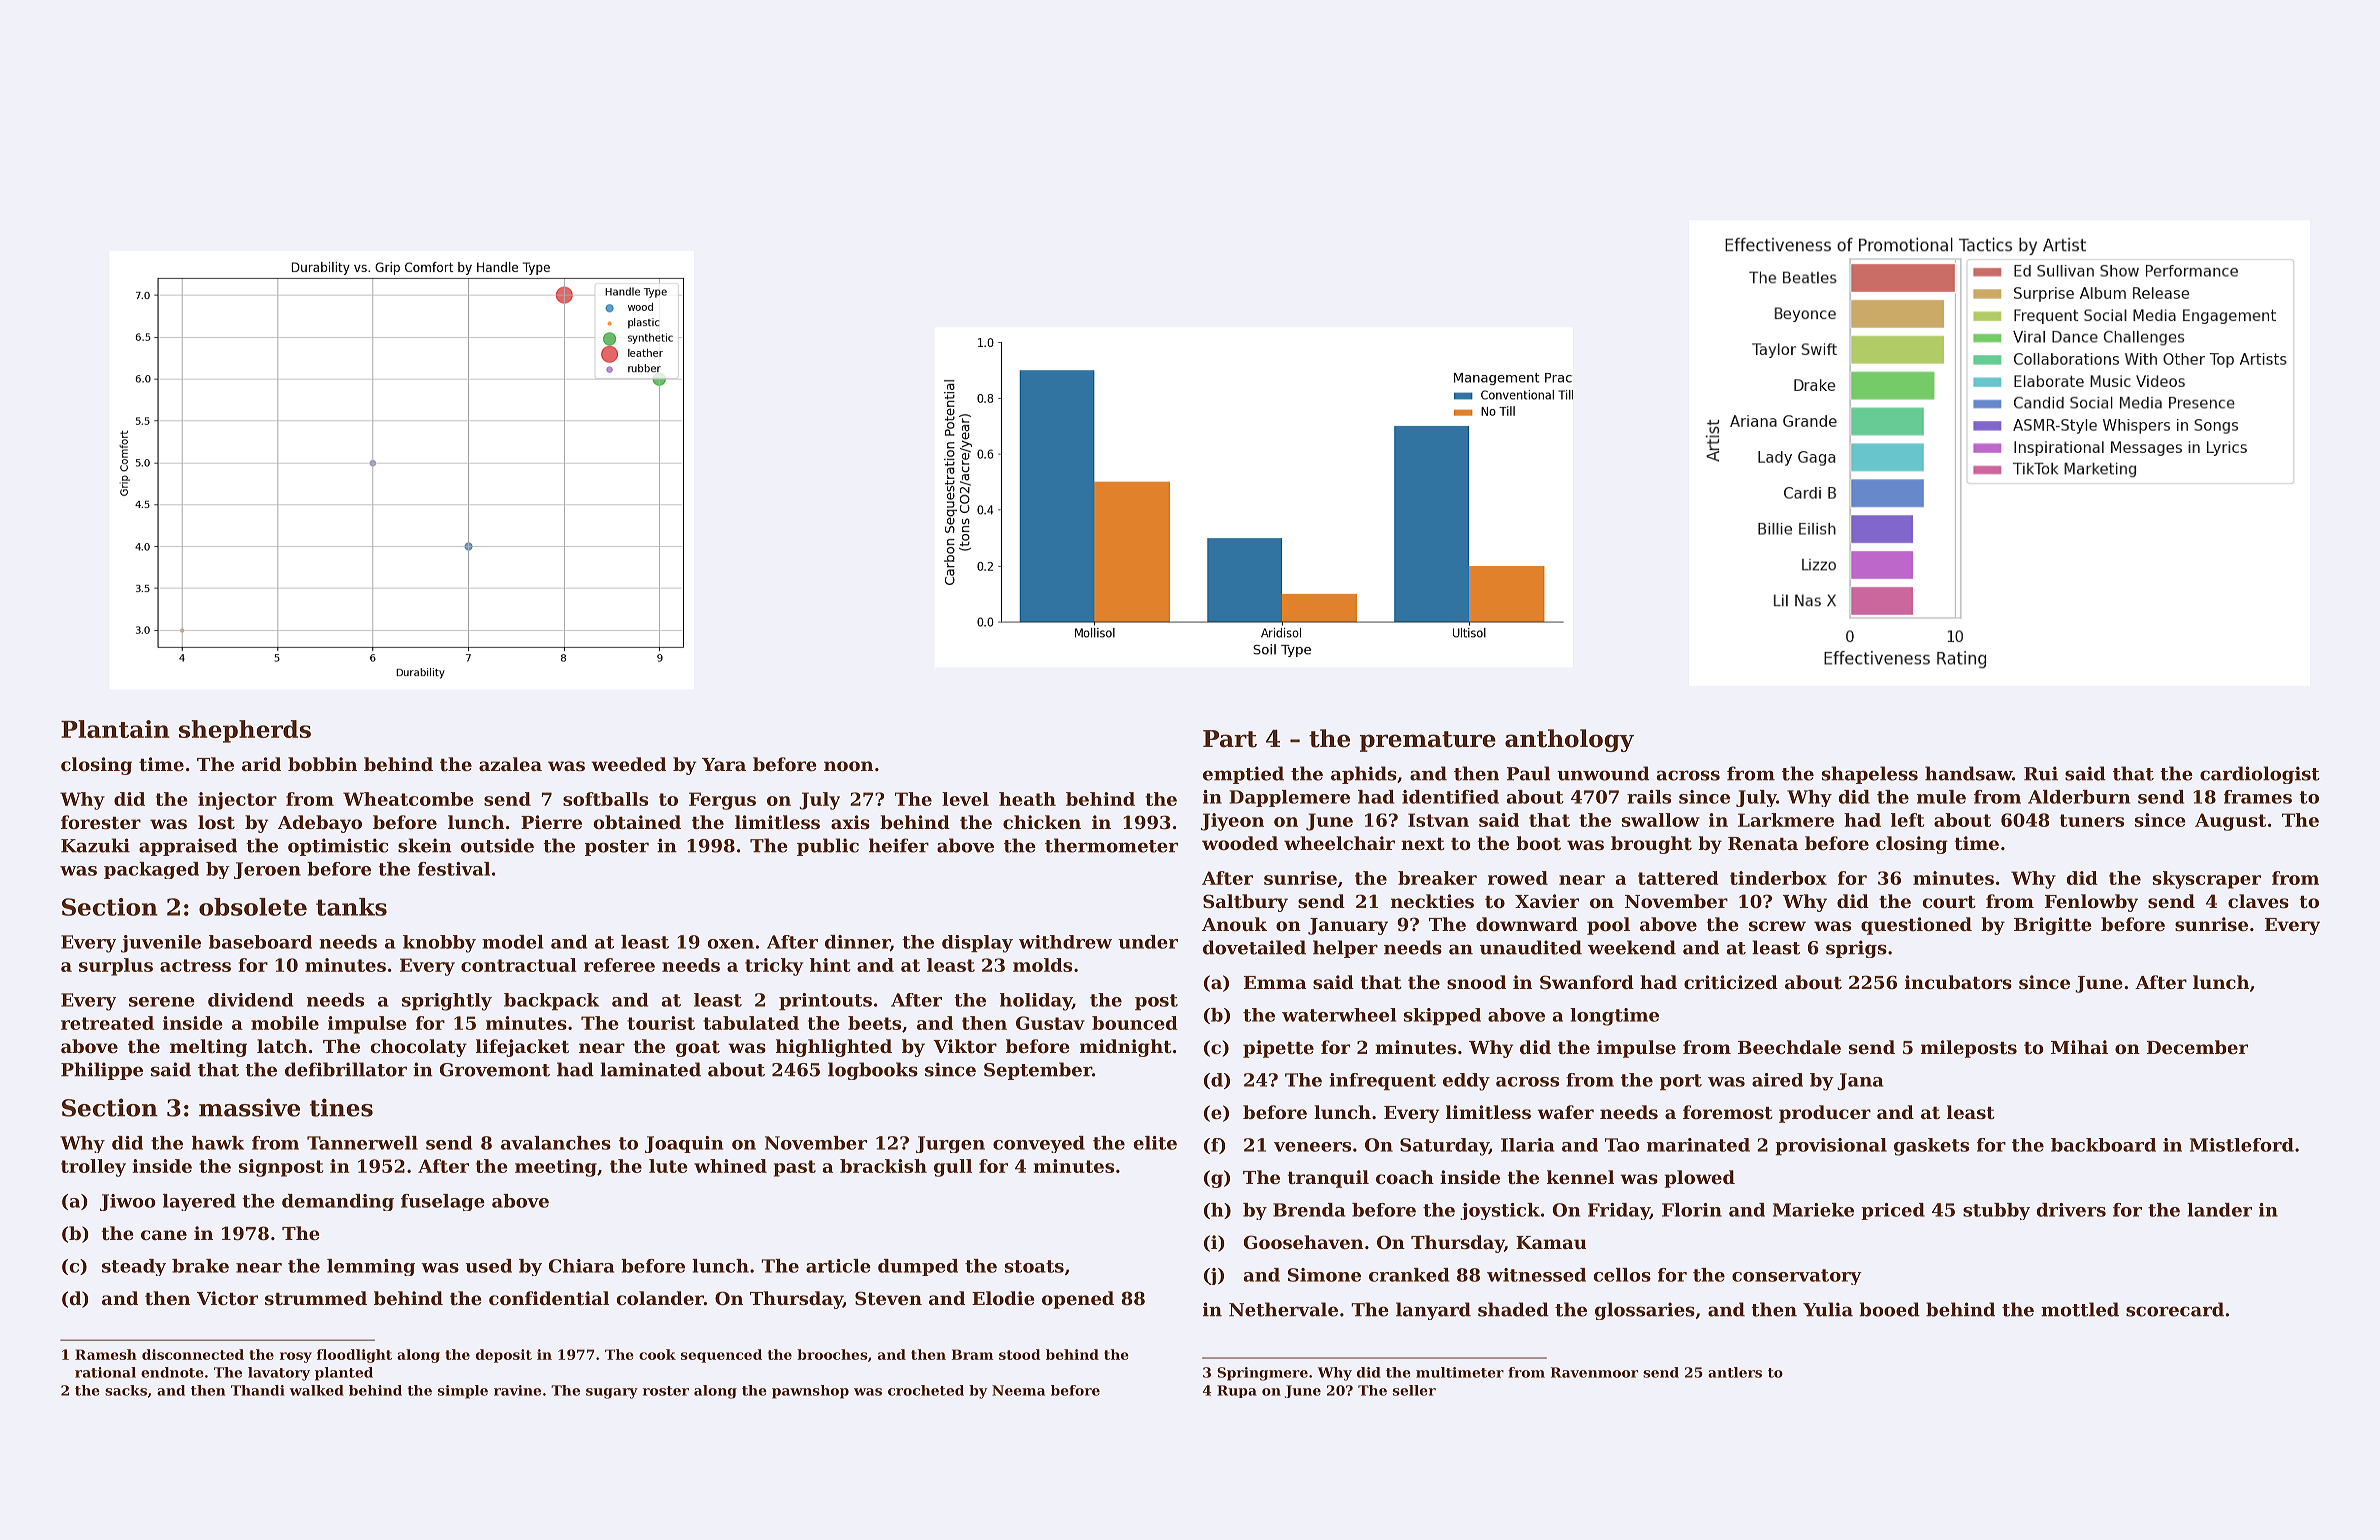 This screenshot has width=2380, height=1540. I want to click on Rupa, so click(1237, 1391).
